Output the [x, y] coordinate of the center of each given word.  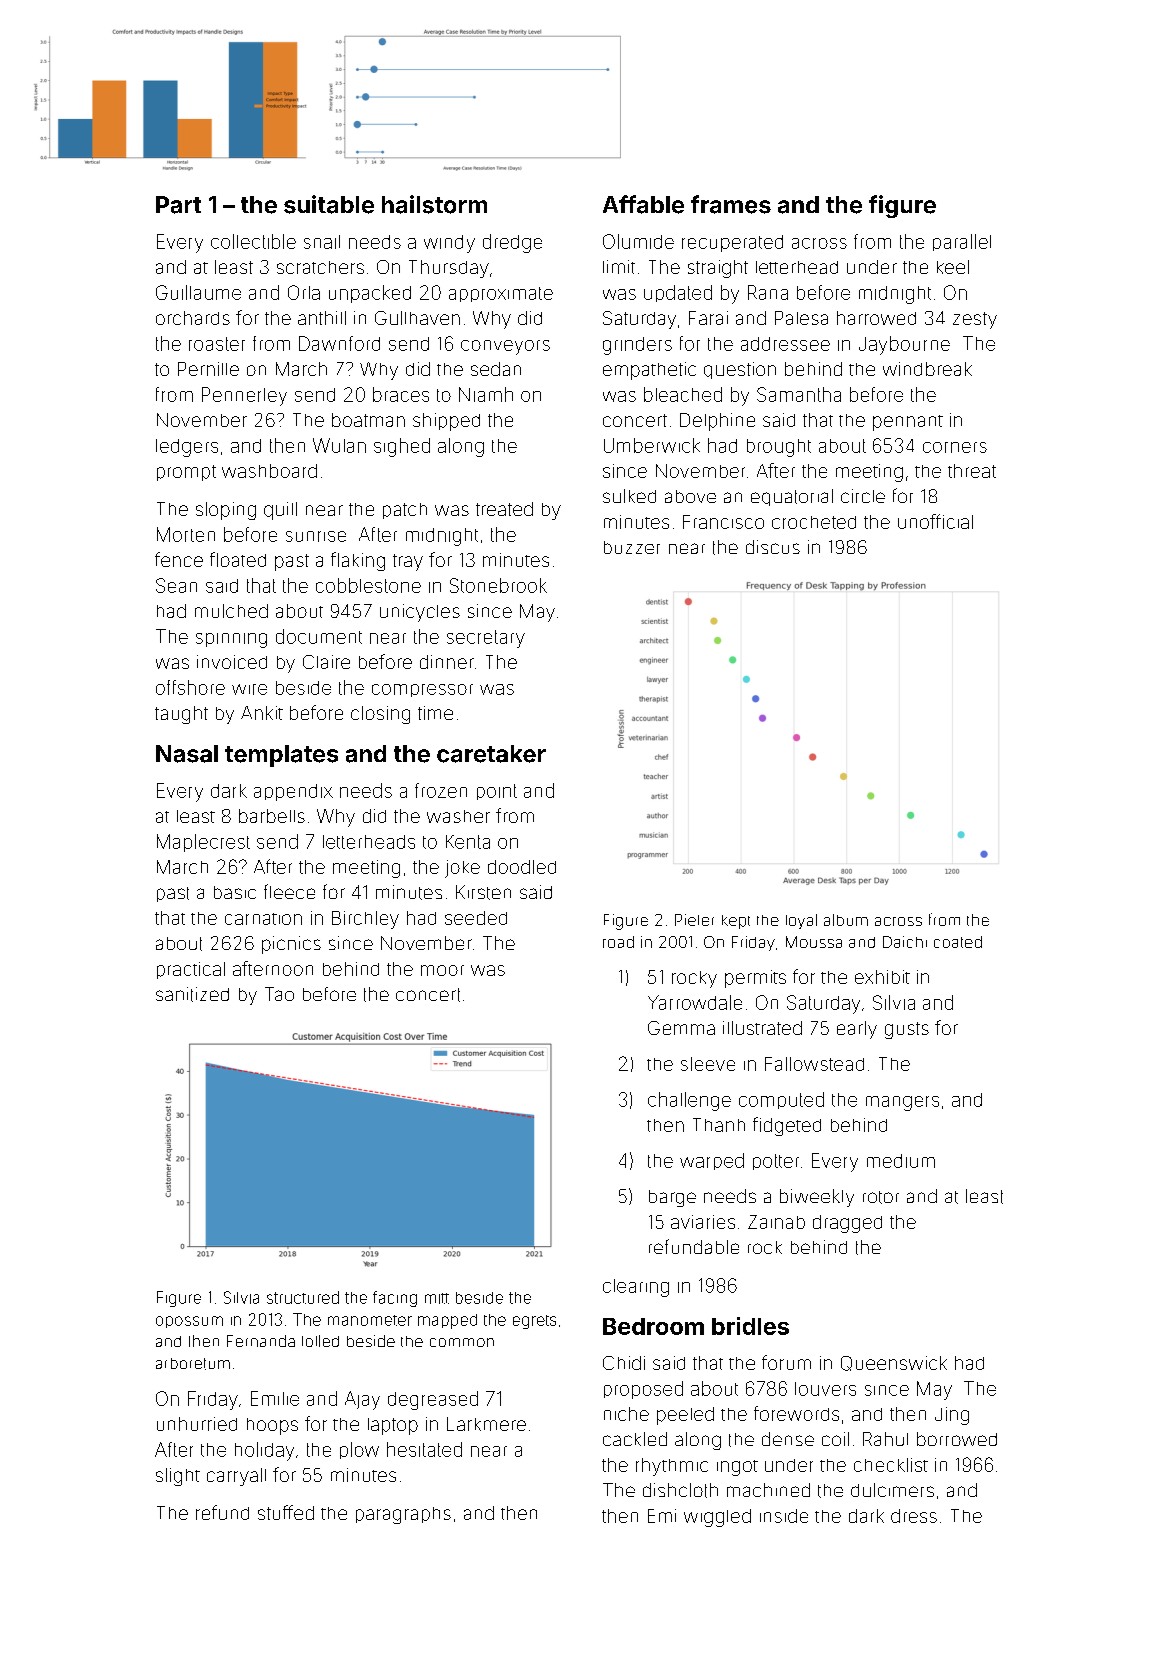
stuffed [286, 1512]
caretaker [491, 754]
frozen [441, 790]
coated [958, 942]
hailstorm [434, 204]
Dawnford [339, 343]
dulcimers [892, 1490]
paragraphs [403, 1515]
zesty [975, 320]
